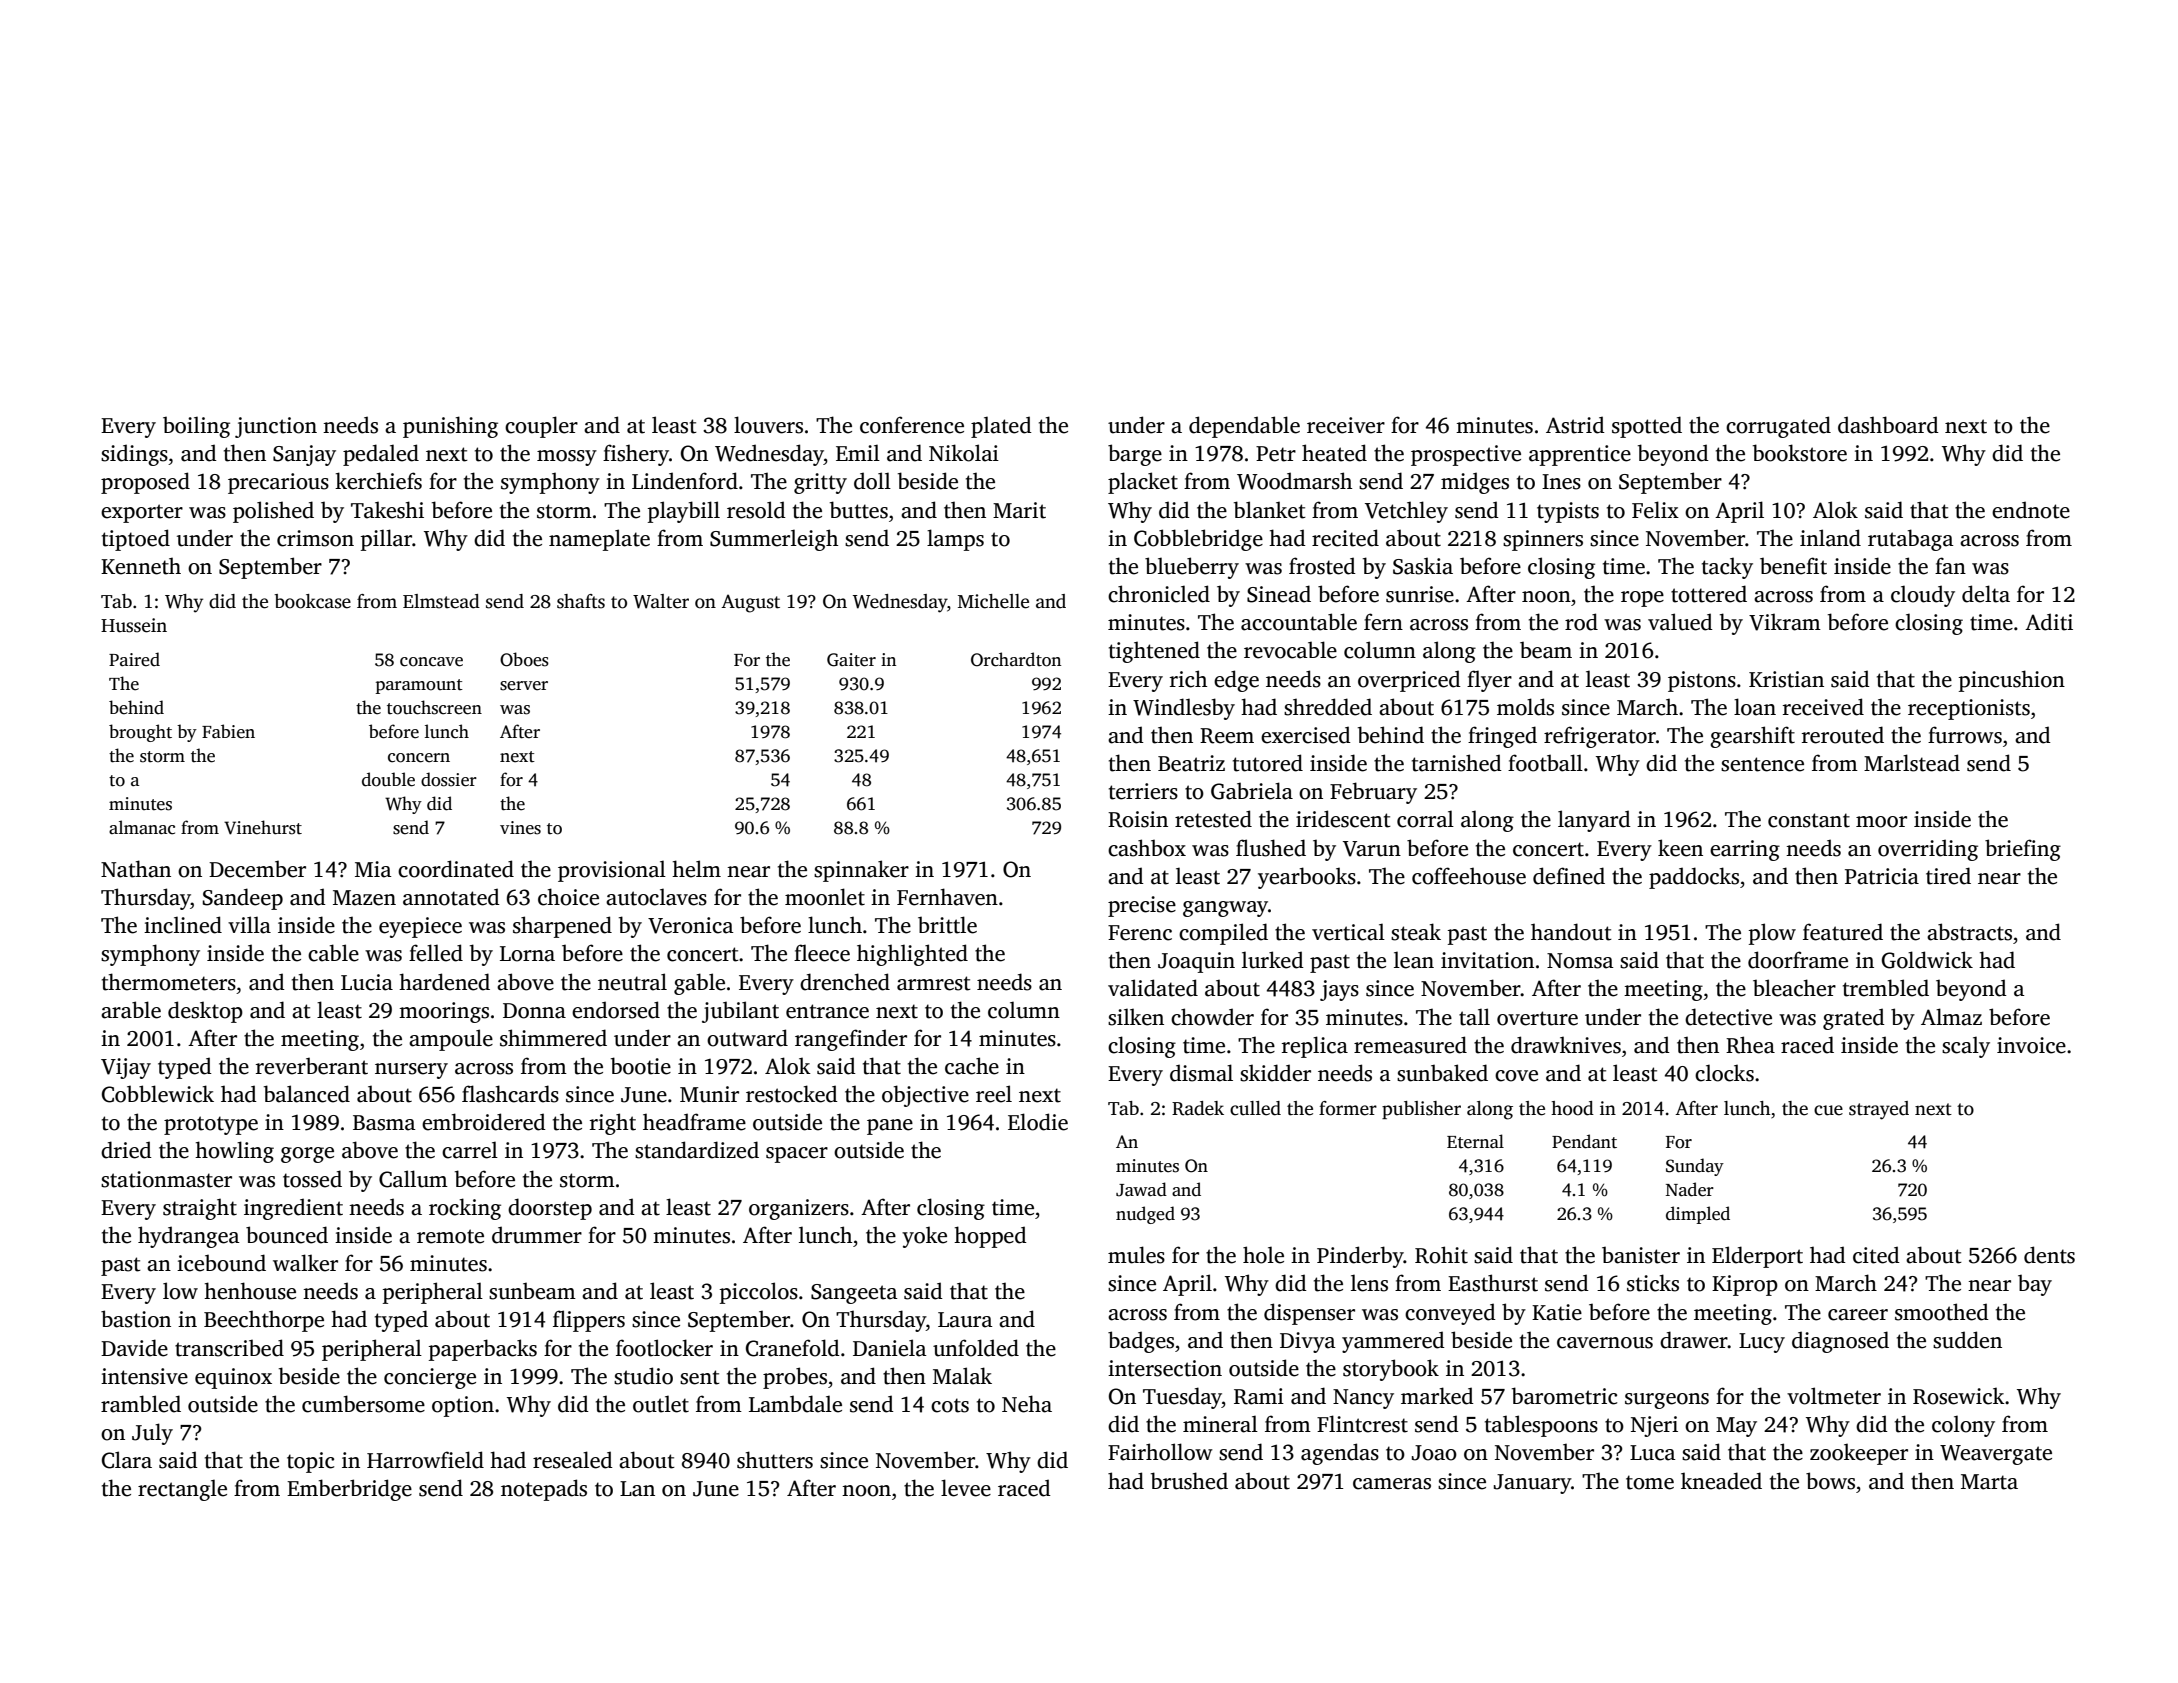 This page has width=2178, height=1683. I want to click on tacky, so click(1727, 568).
